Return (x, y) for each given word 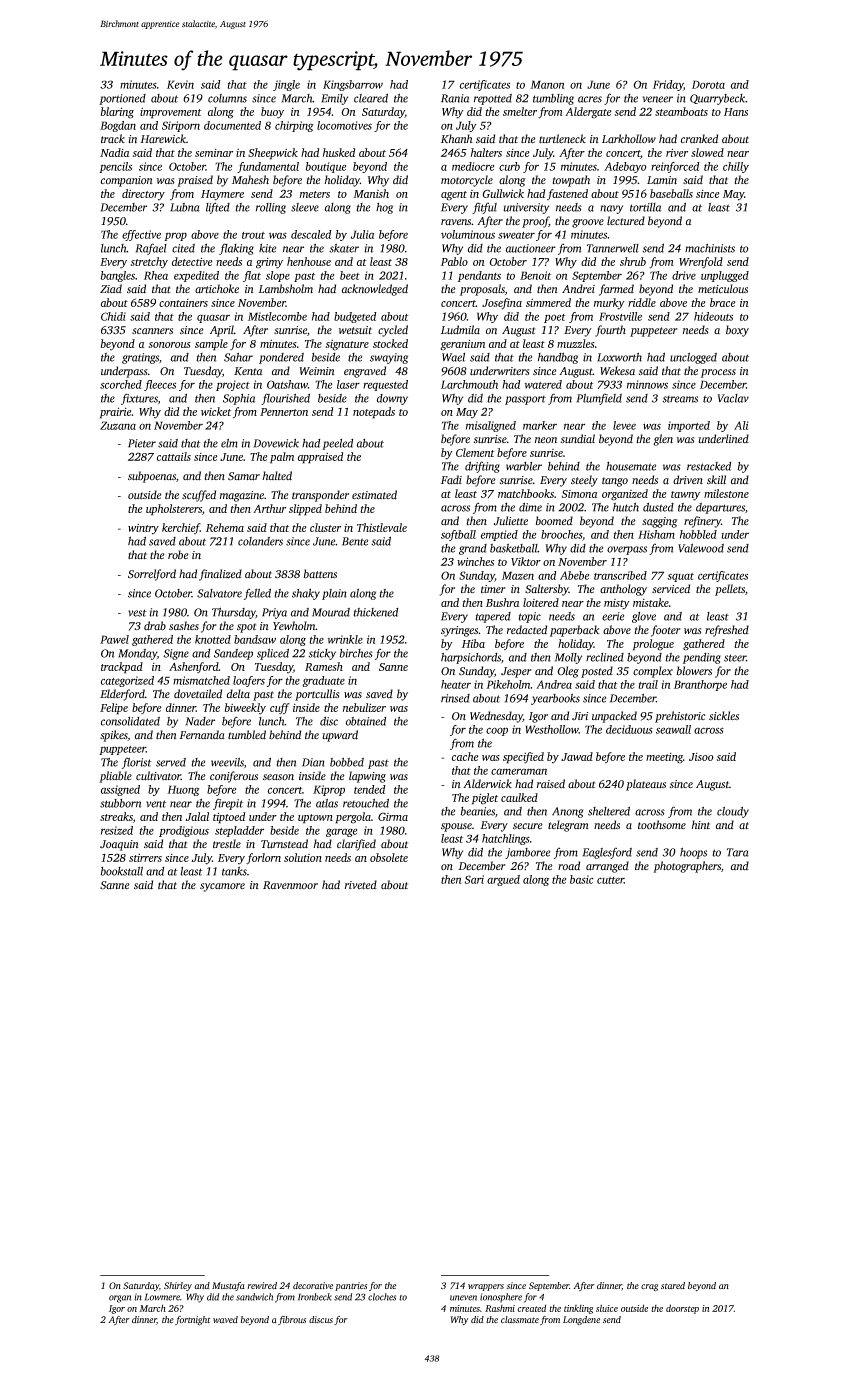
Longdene (581, 1320)
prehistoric (680, 717)
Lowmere (162, 1297)
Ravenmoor (290, 885)
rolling (271, 208)
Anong (567, 812)
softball (458, 535)
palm (282, 458)
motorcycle (467, 181)
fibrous (292, 1320)
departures (720, 508)
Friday (668, 85)
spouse (456, 827)
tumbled (247, 735)
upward (340, 736)
